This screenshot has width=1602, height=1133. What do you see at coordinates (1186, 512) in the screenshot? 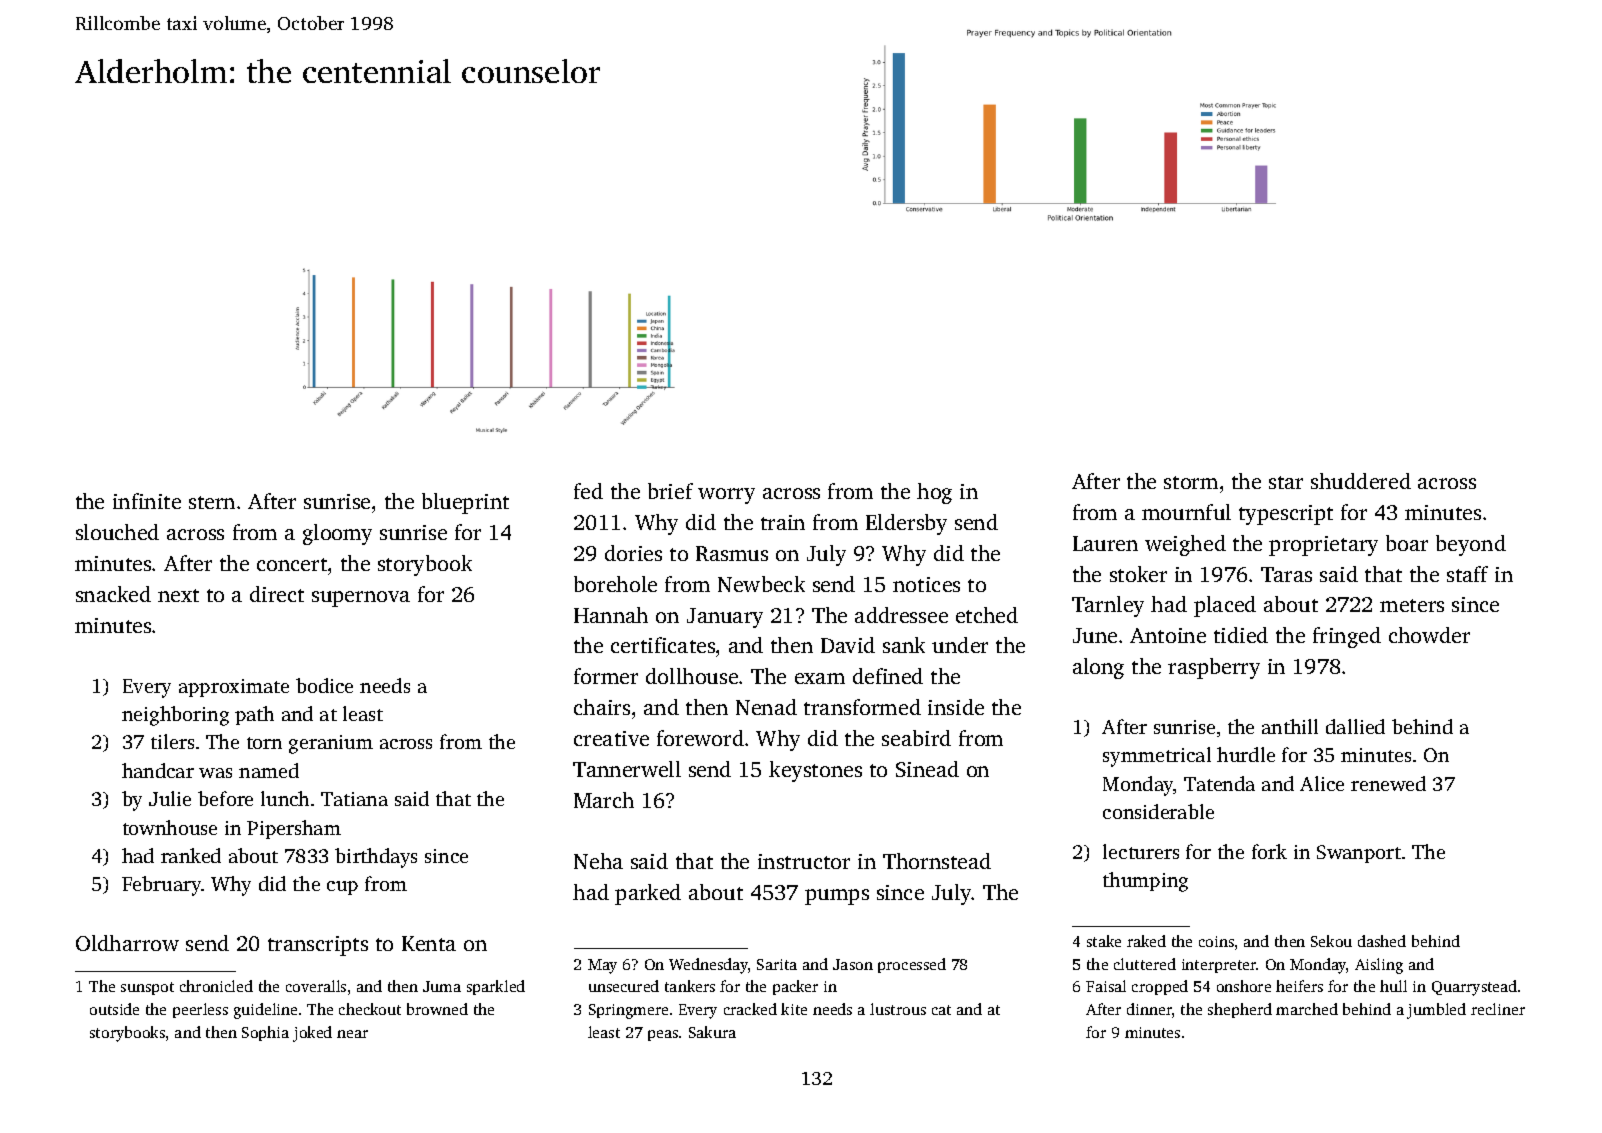
I see `mournful` at bounding box center [1186, 512].
